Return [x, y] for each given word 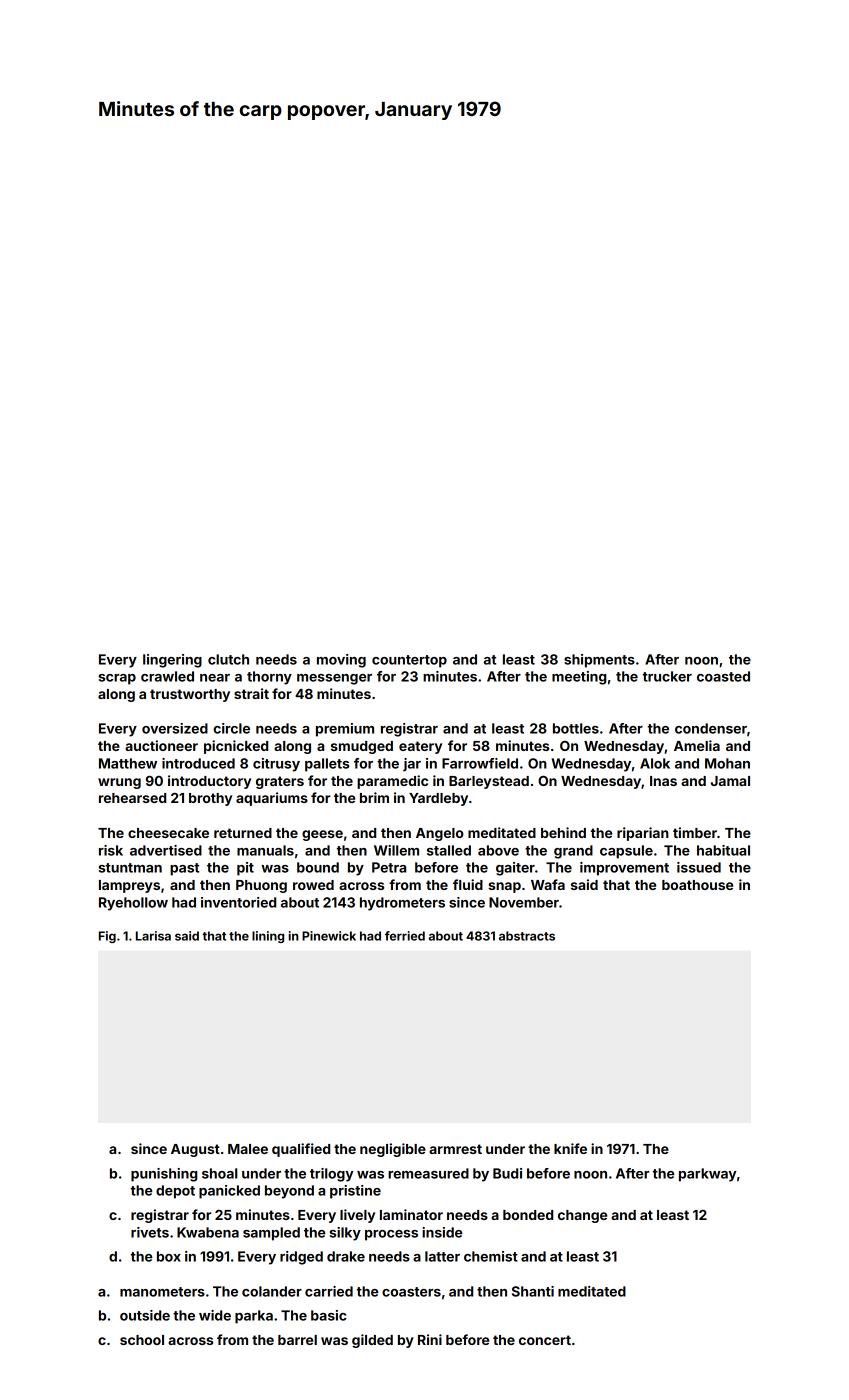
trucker [667, 676]
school [142, 1340]
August [195, 1150]
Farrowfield [480, 763]
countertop [409, 661]
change [582, 1216]
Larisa [153, 936]
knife [570, 1148]
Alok [655, 763]
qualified [301, 1150]
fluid [468, 884]
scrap [117, 679]
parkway [708, 1175]
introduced [198, 763]
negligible [393, 1150]
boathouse [697, 885]
